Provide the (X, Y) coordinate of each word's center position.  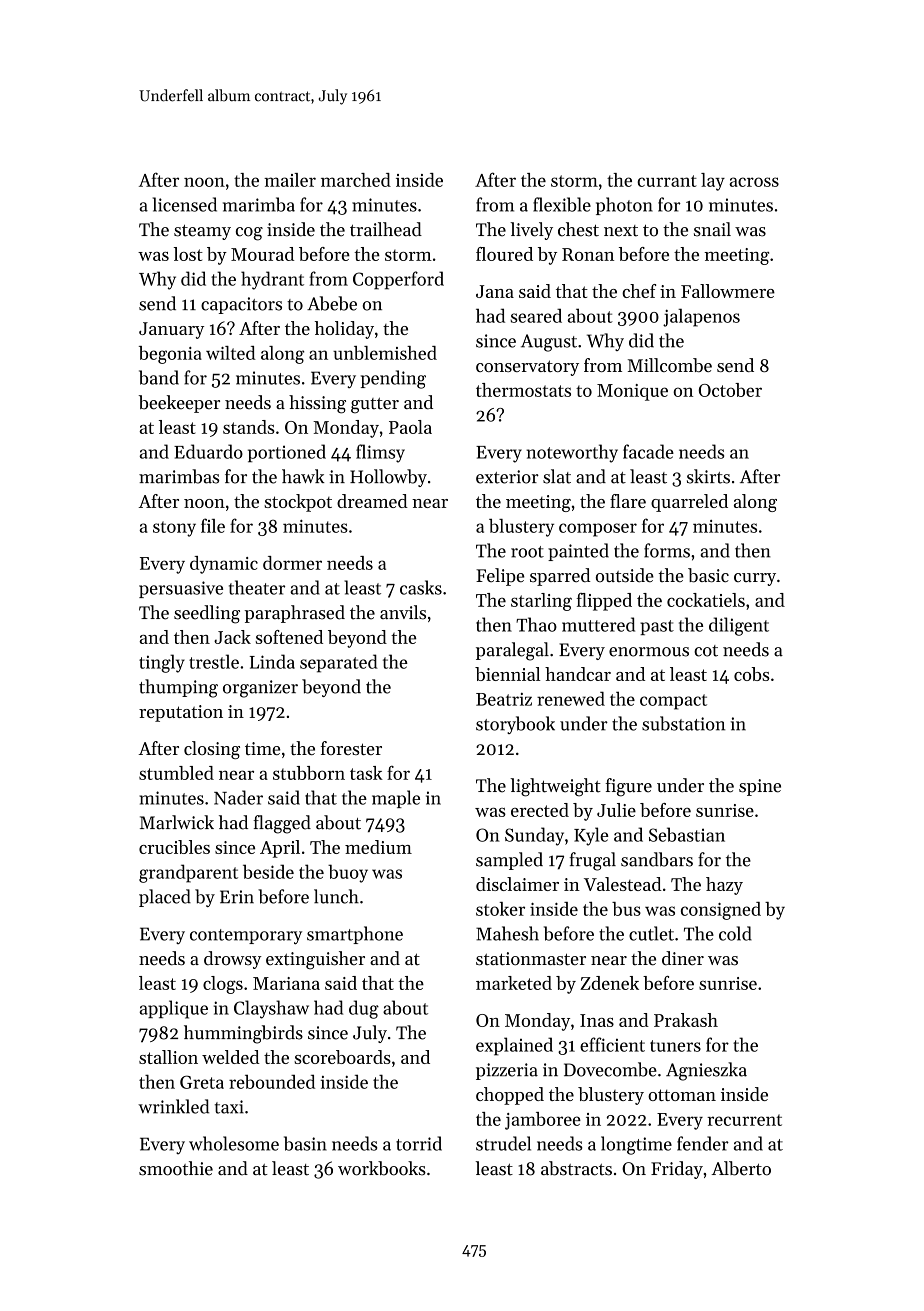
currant (667, 181)
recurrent (744, 1120)
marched (356, 180)
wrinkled (173, 1106)
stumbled (176, 773)
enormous (649, 652)
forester (351, 748)
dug (364, 1009)
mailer (290, 180)
